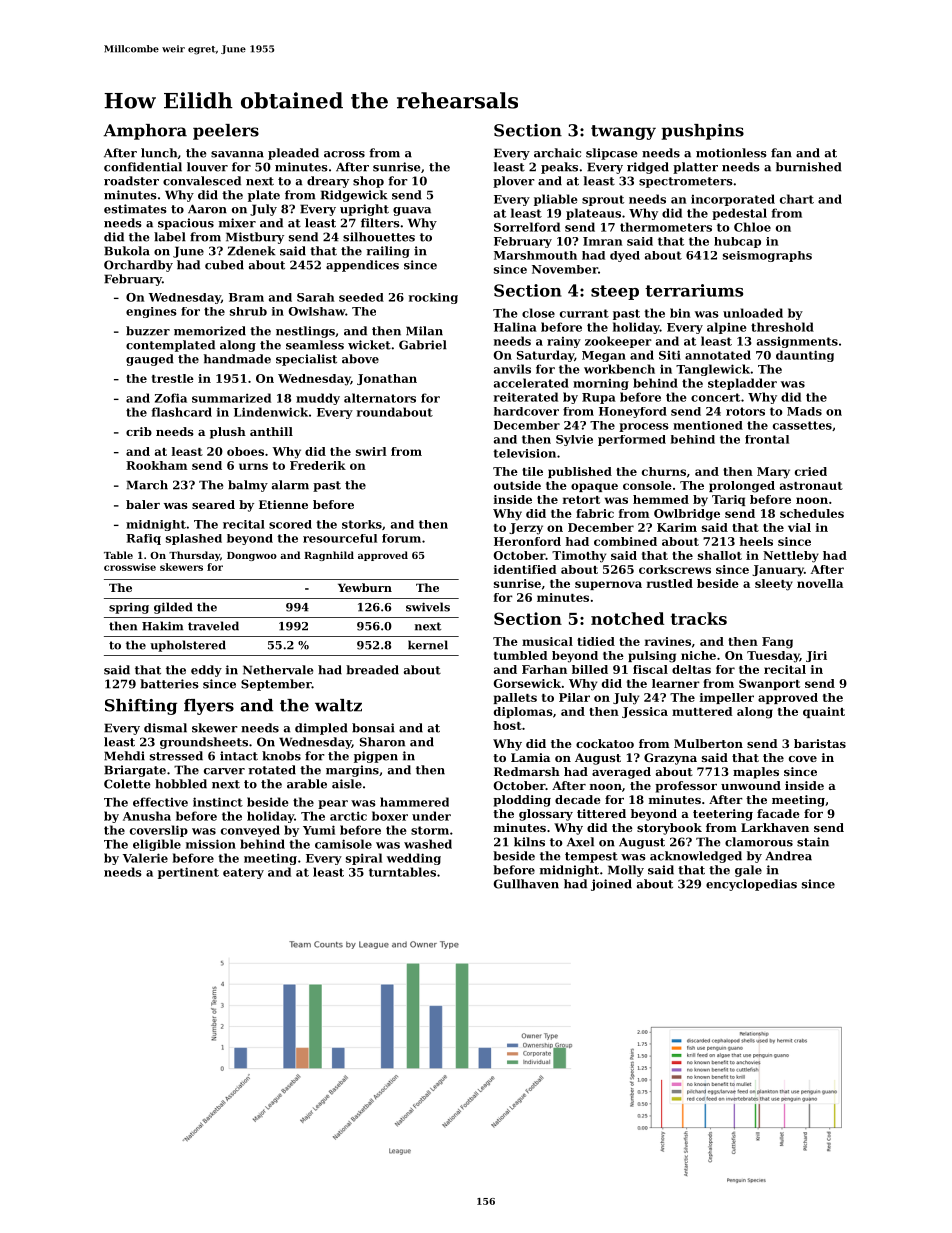 This page has width=952, height=1233. What do you see at coordinates (748, 871) in the page?
I see `gale` at bounding box center [748, 871].
